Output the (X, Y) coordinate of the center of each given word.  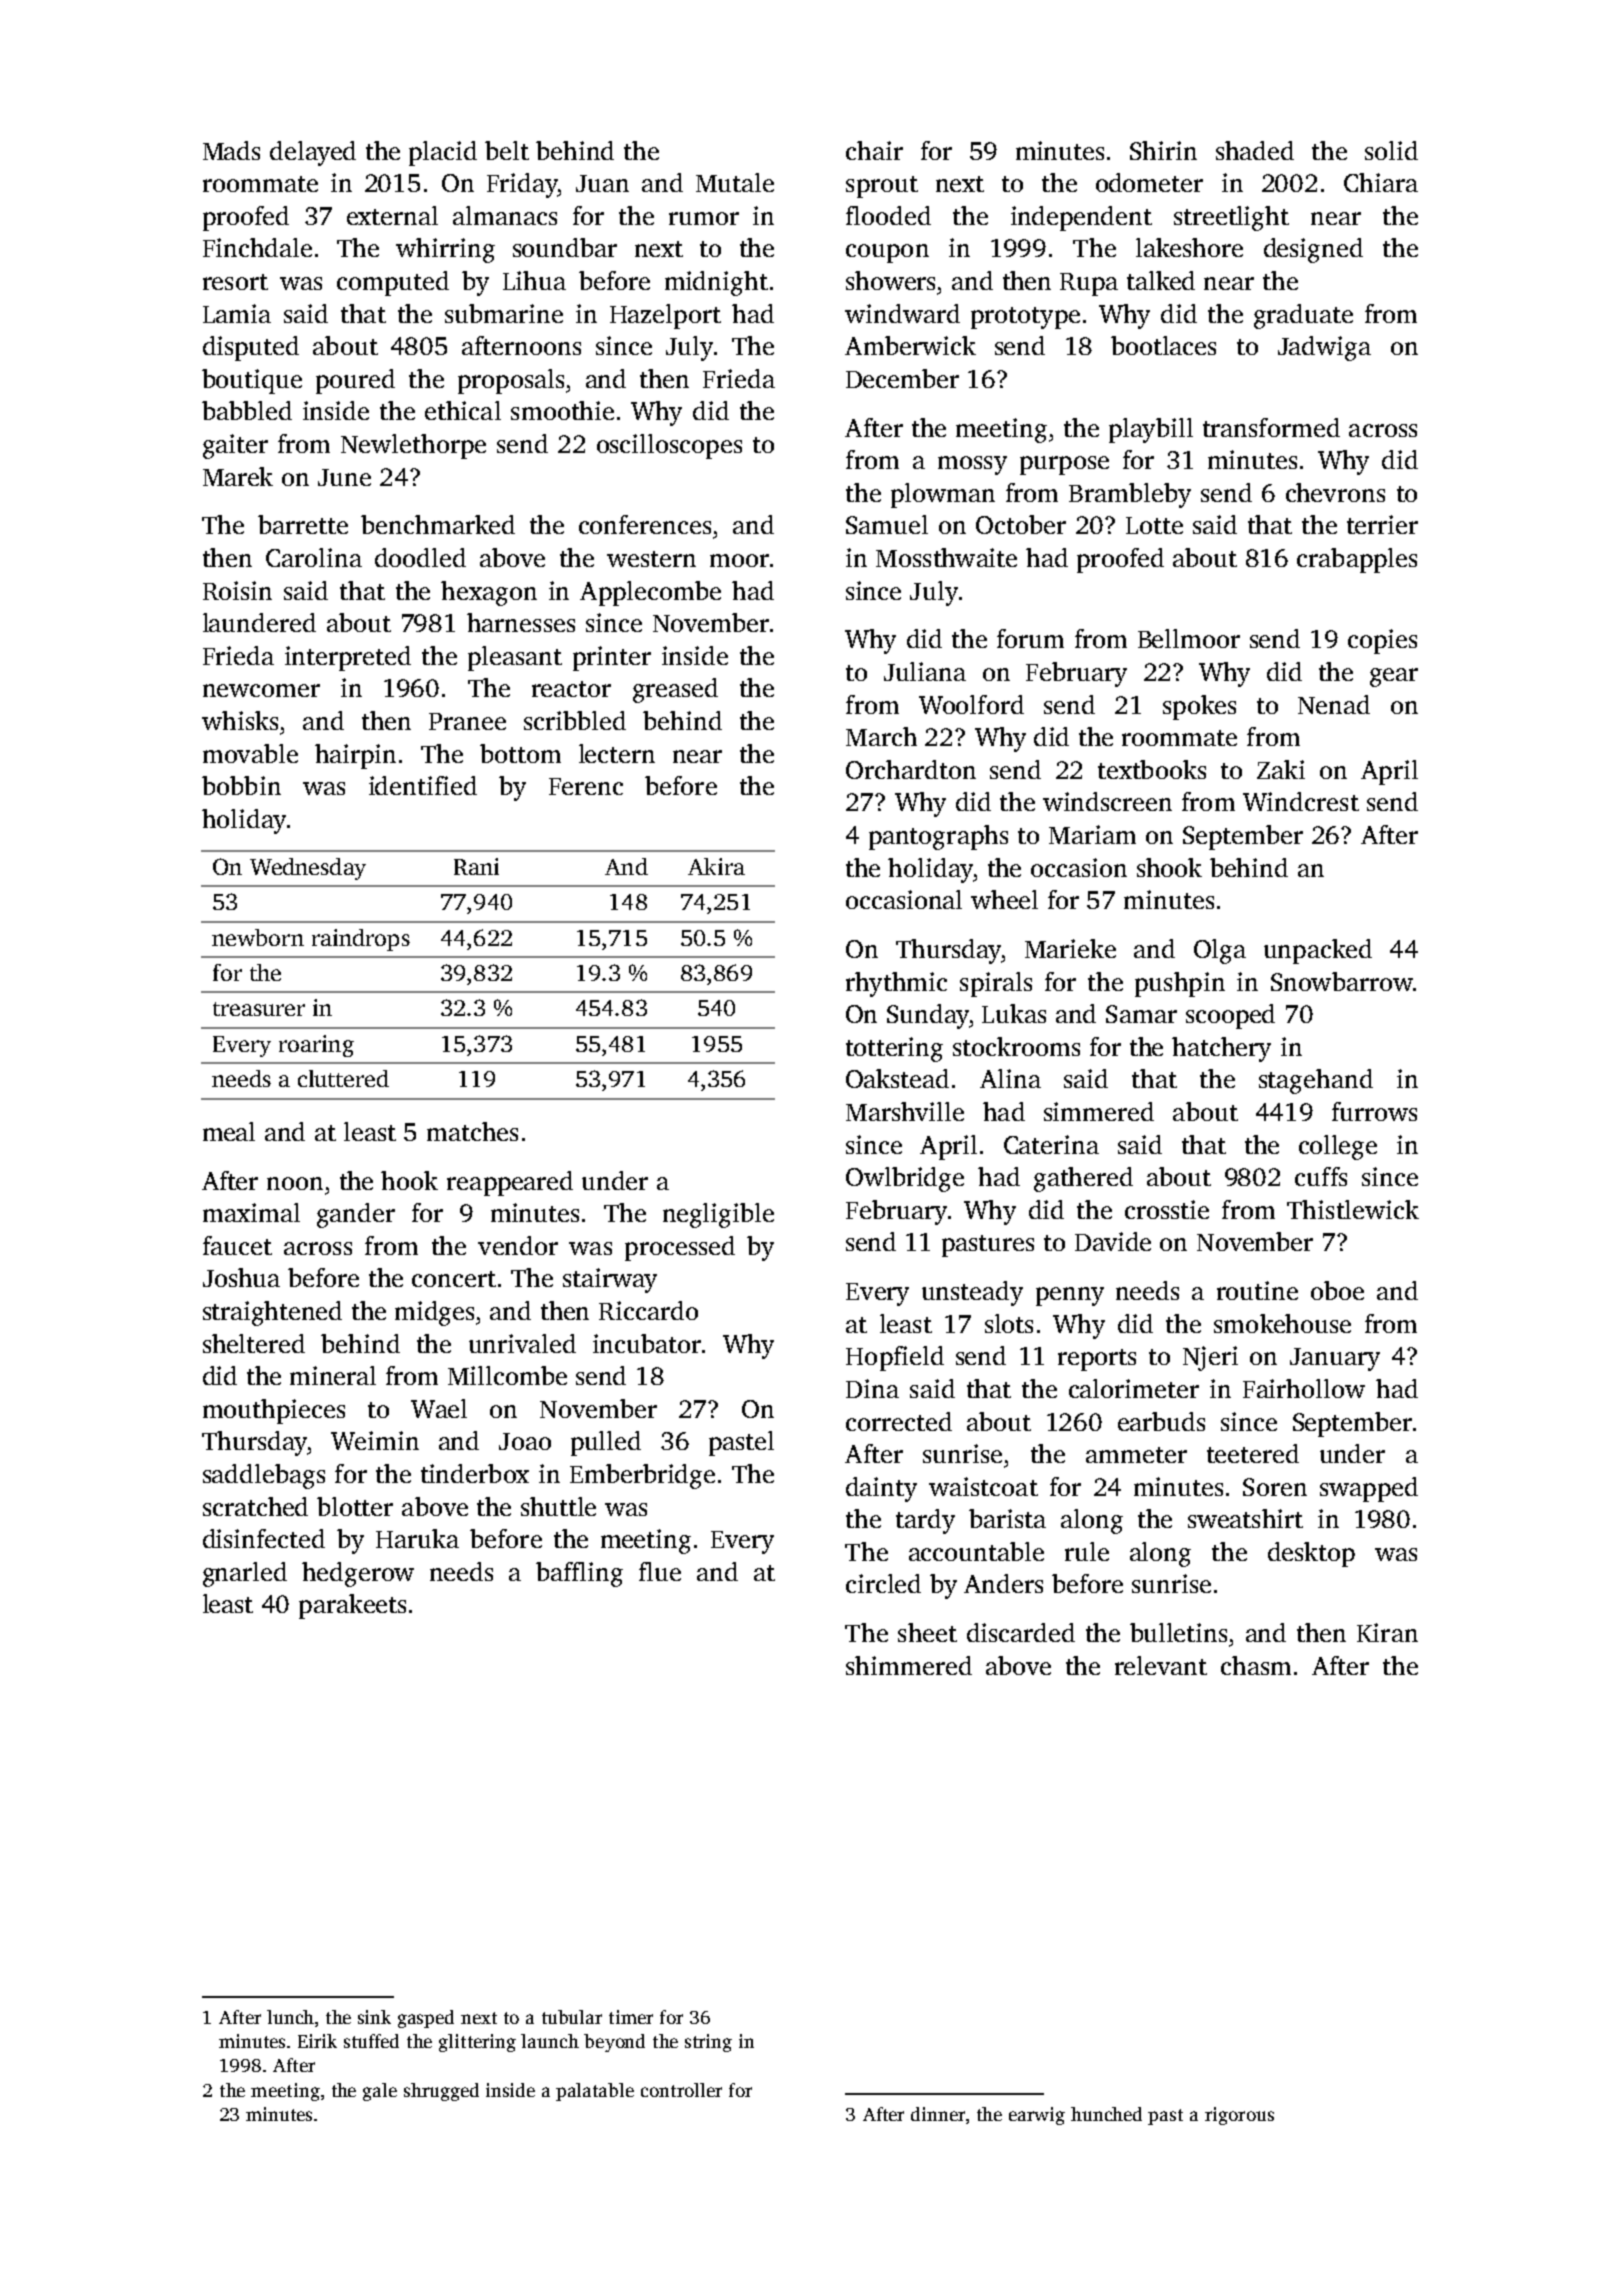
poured (355, 381)
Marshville (905, 1111)
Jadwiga (1324, 348)
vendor (518, 1245)
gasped (426, 2019)
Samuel (887, 524)
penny (1070, 1296)
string (708, 2043)
